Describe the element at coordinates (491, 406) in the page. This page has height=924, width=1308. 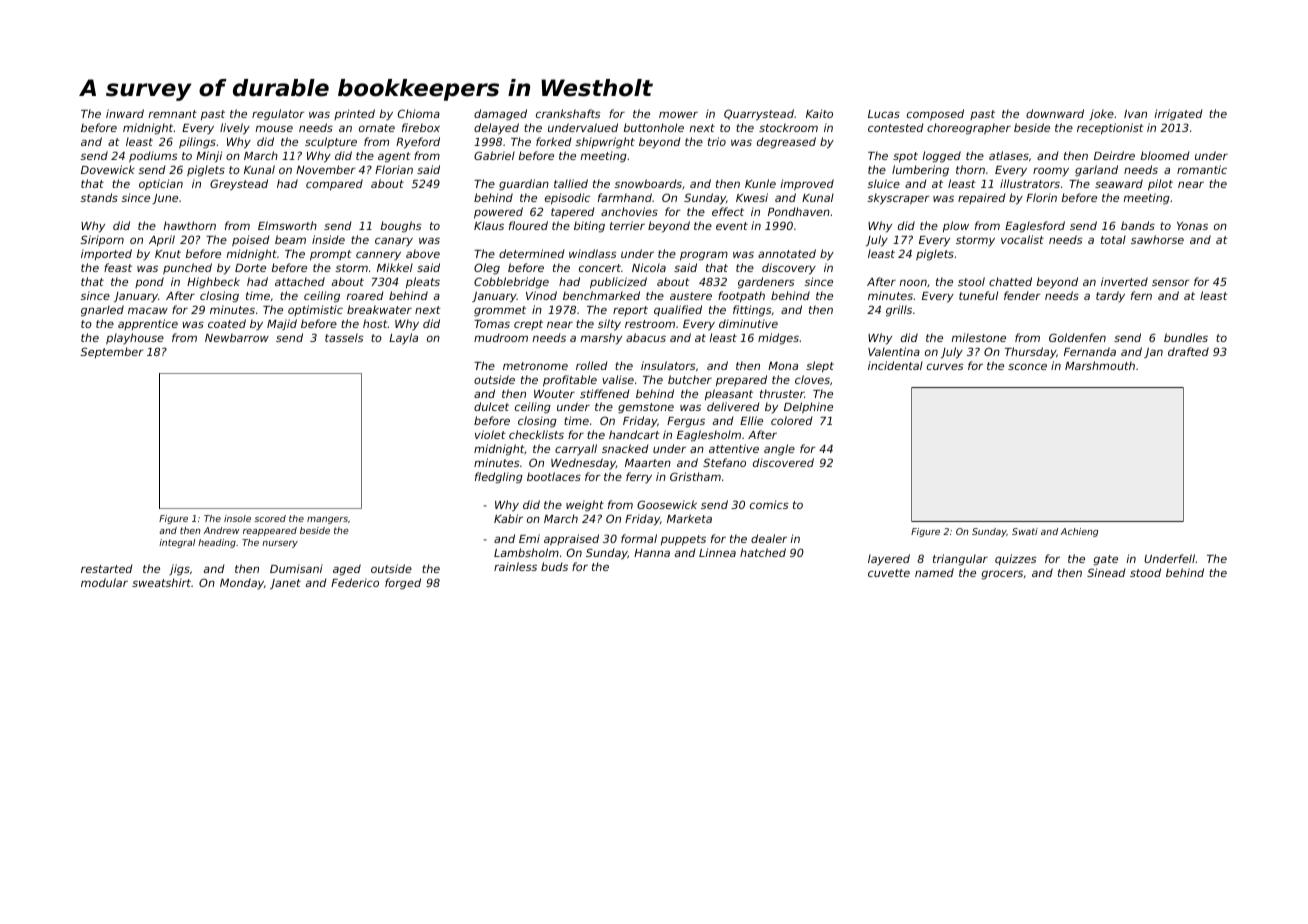
I see `dulcet` at that location.
